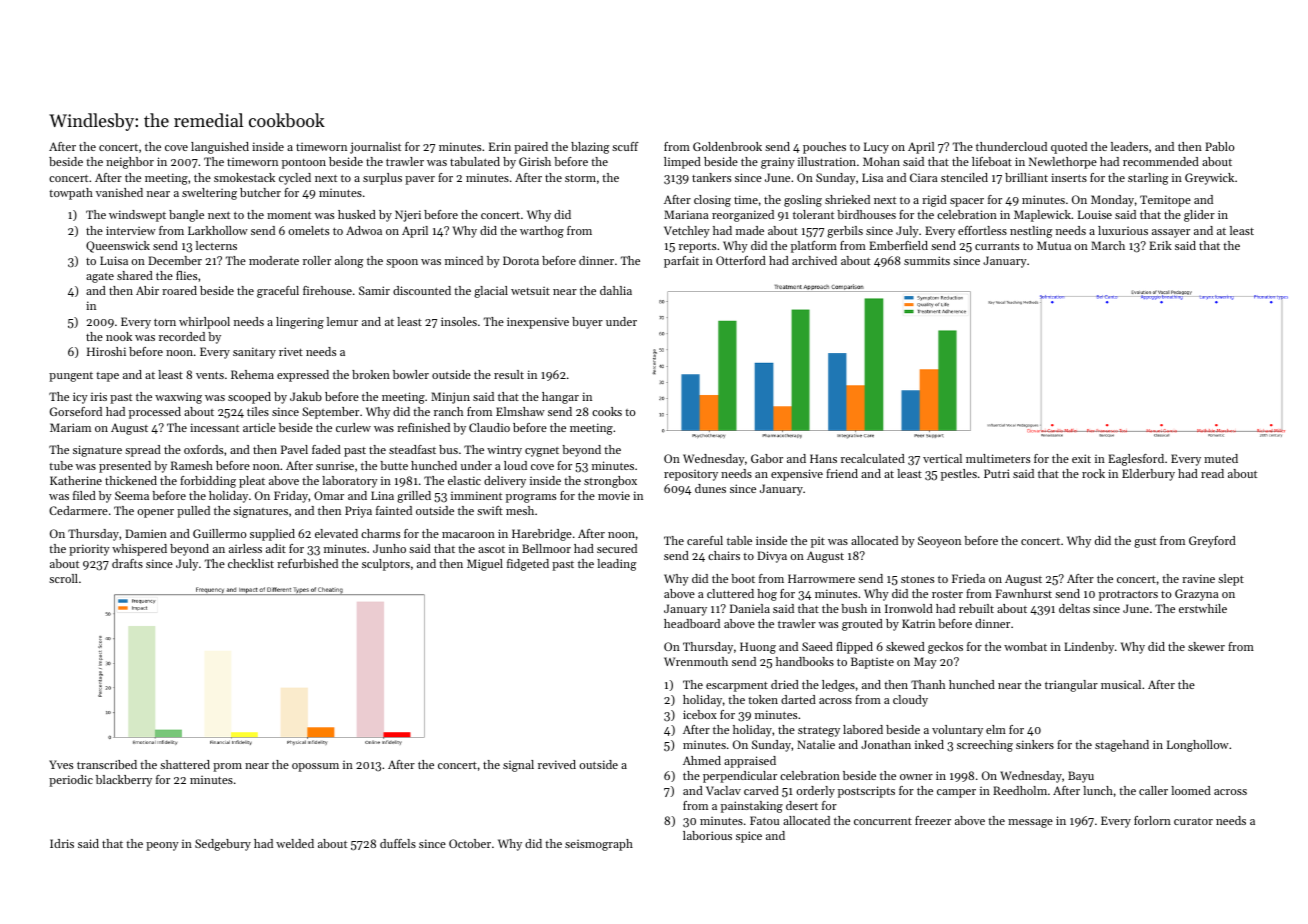 The height and width of the screenshot is (924, 1308). Describe the element at coordinates (254, 353) in the screenshot. I see `sanitary` at that location.
